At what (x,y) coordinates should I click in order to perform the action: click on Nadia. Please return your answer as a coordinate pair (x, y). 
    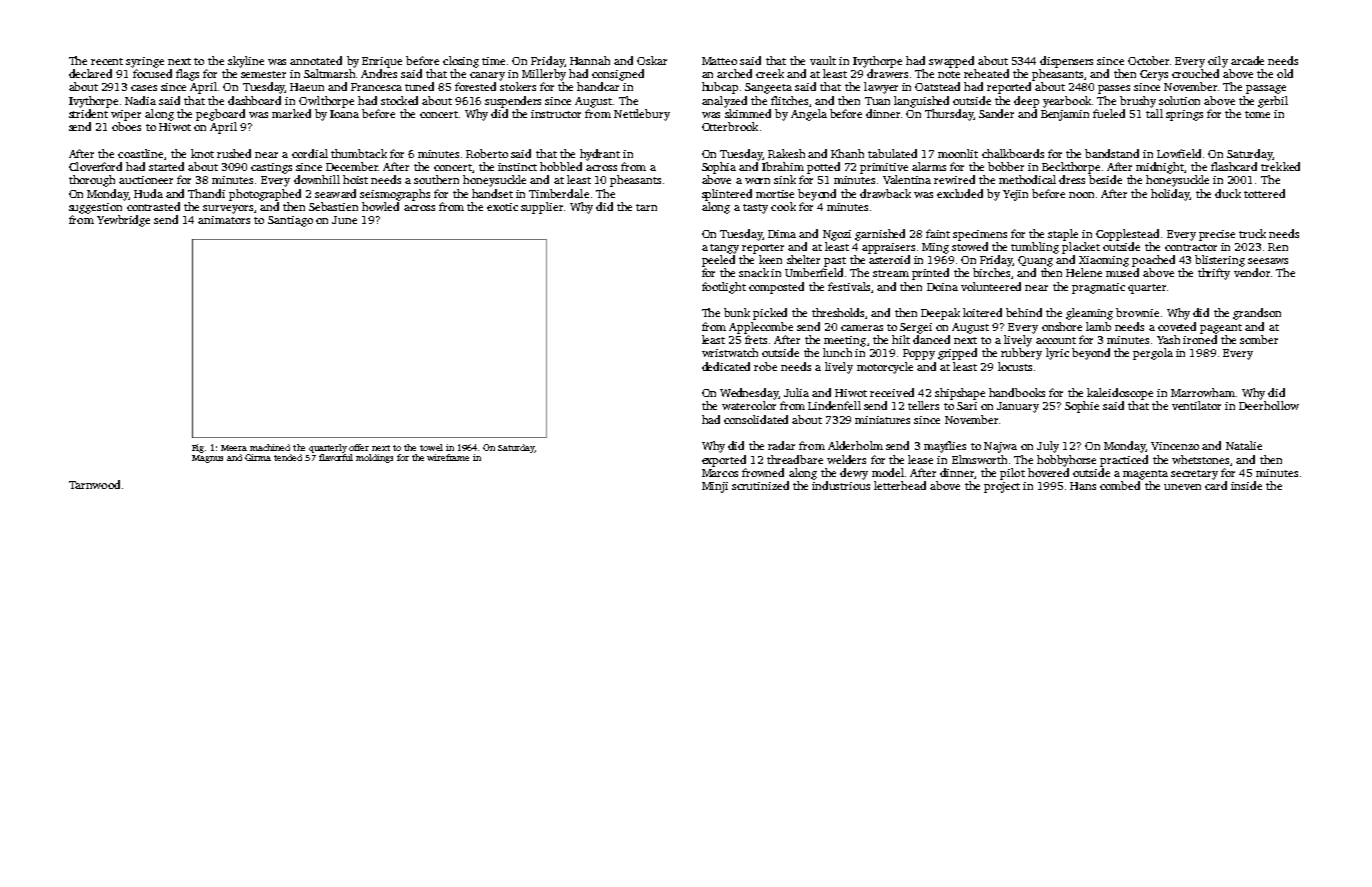
    Looking at the image, I should click on (140, 100).
